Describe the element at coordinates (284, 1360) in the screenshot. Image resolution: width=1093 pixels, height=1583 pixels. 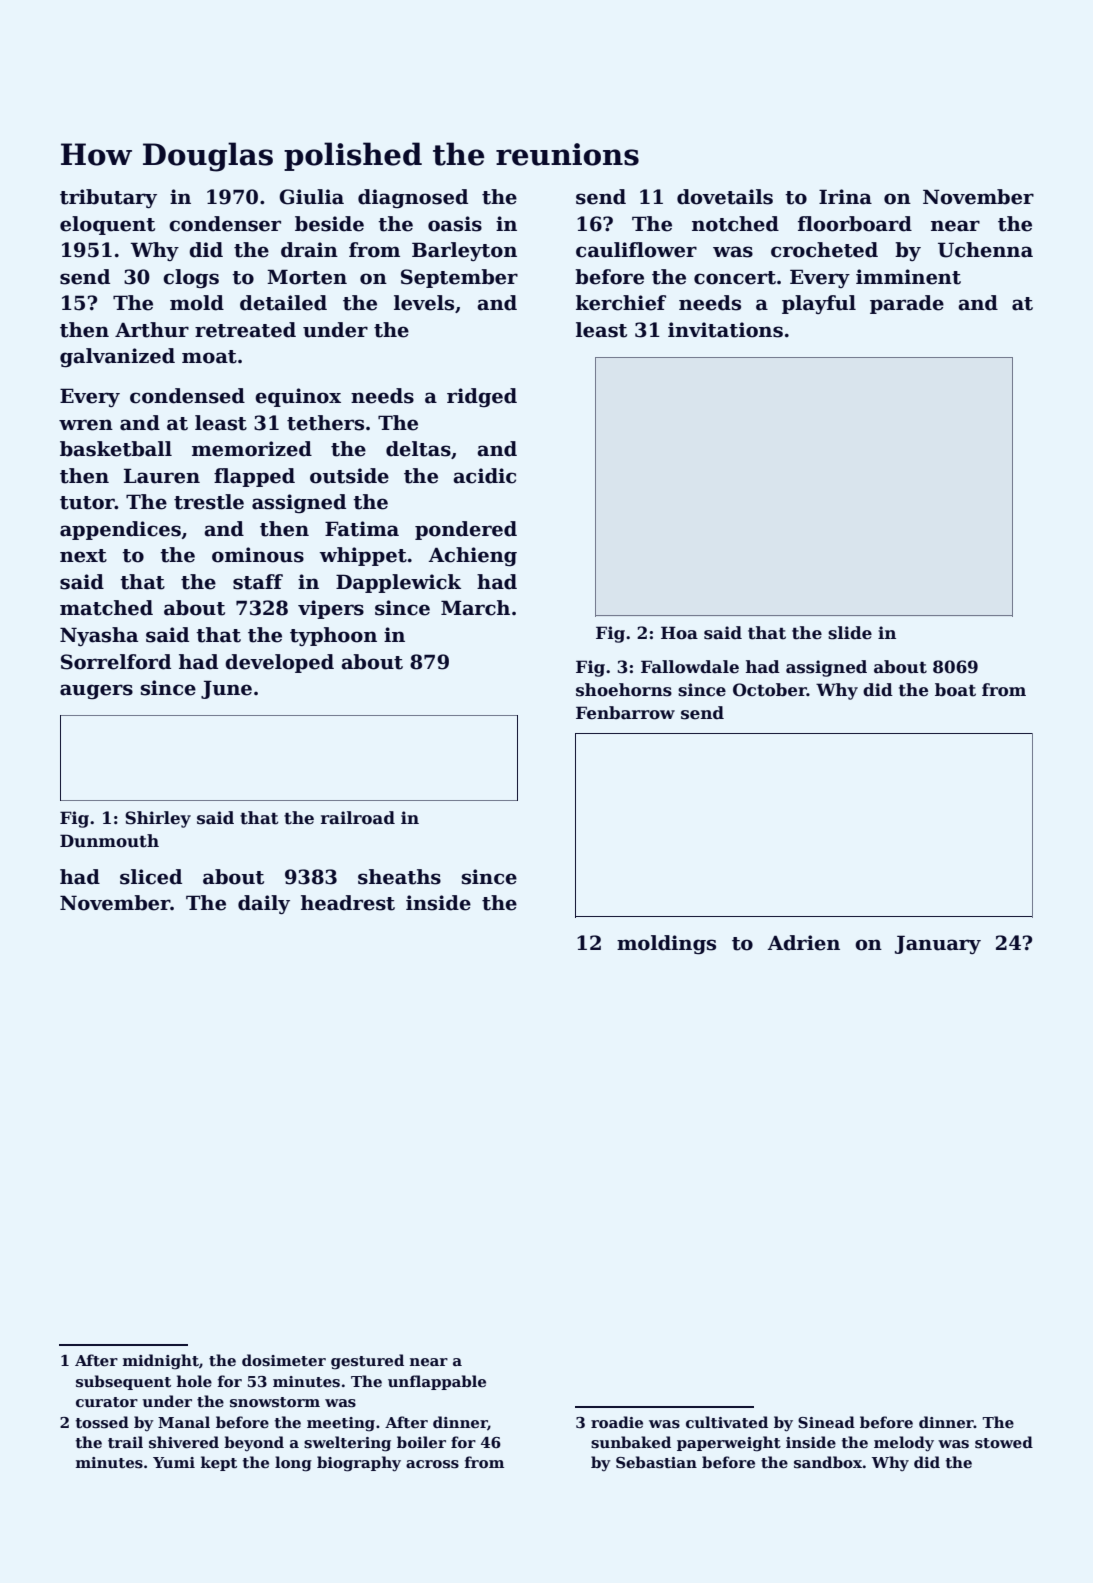
I see `dosimeter` at that location.
